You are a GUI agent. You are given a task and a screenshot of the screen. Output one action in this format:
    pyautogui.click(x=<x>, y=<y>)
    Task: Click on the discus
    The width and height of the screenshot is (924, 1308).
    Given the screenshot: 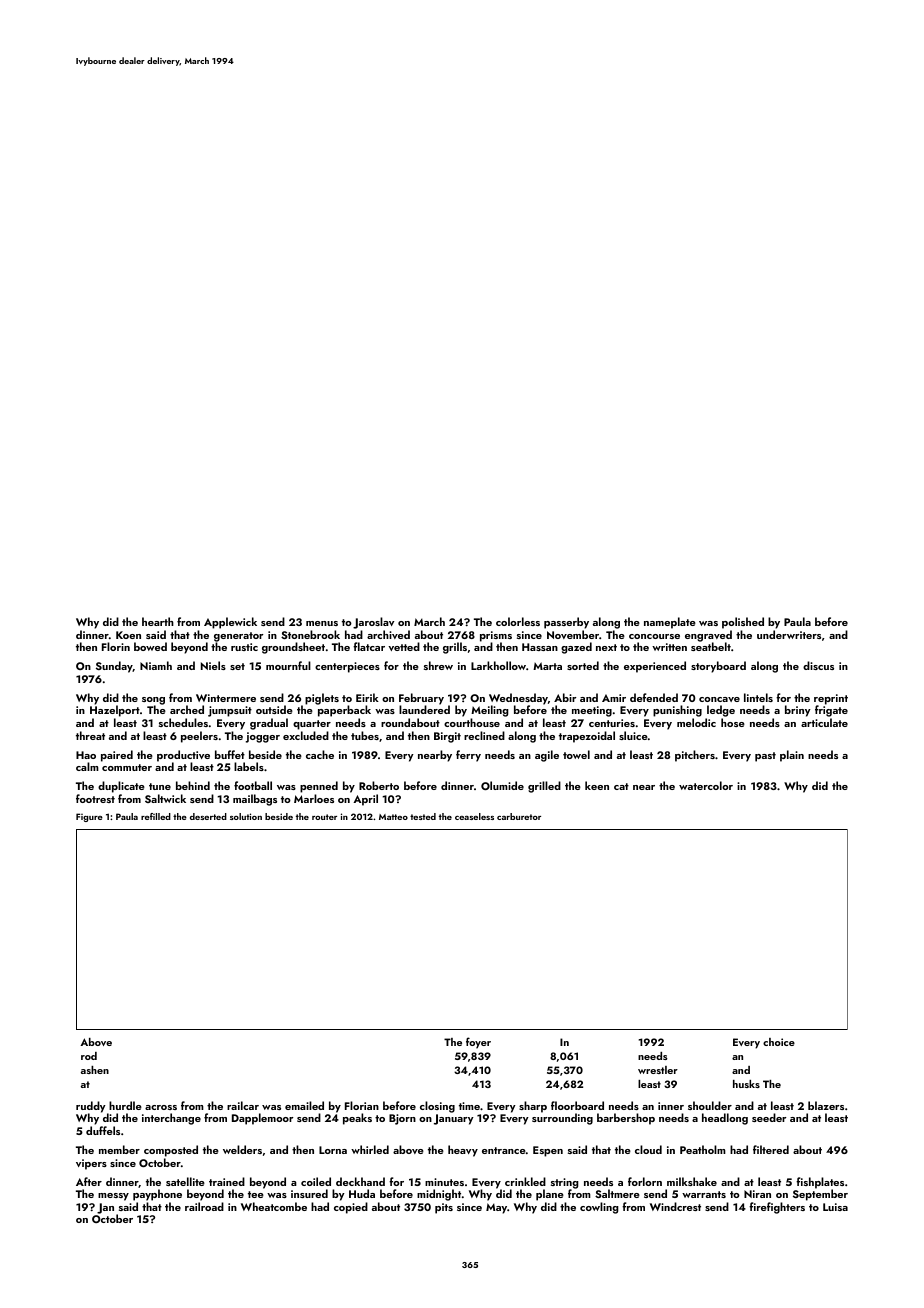 What is the action you would take?
    pyautogui.click(x=818, y=665)
